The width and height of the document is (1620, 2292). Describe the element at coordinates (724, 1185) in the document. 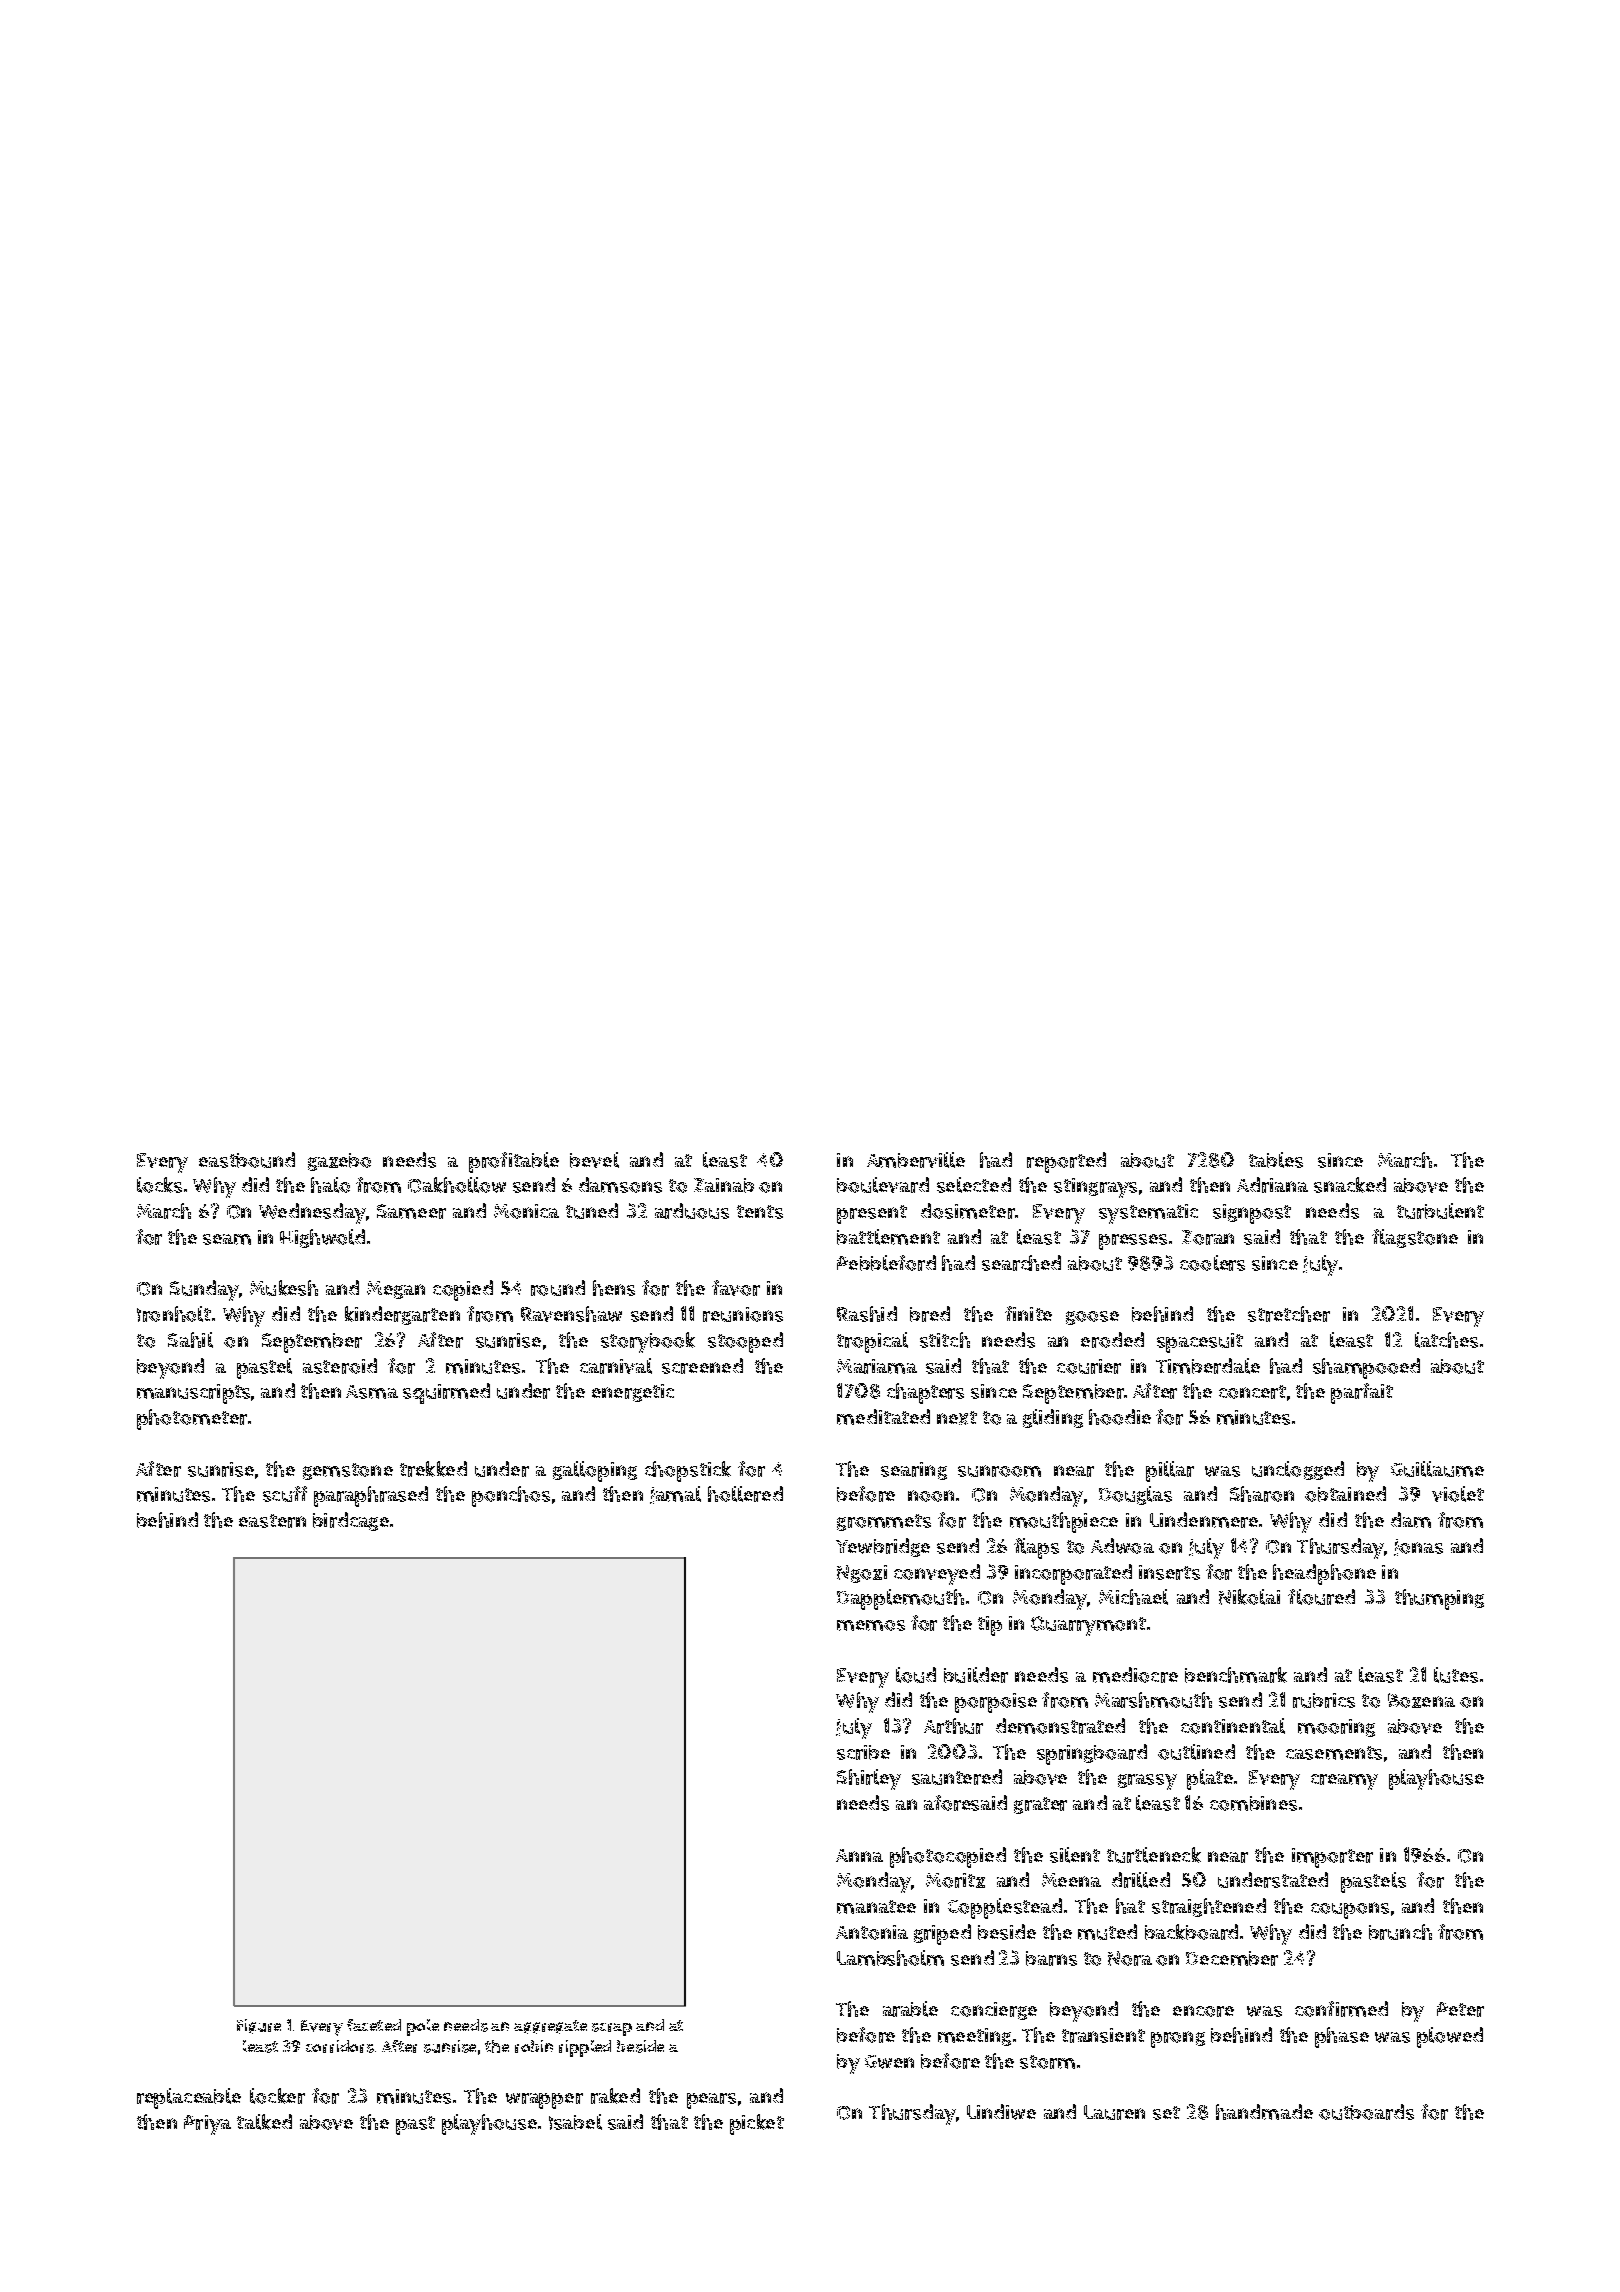

I see `Zainab` at that location.
